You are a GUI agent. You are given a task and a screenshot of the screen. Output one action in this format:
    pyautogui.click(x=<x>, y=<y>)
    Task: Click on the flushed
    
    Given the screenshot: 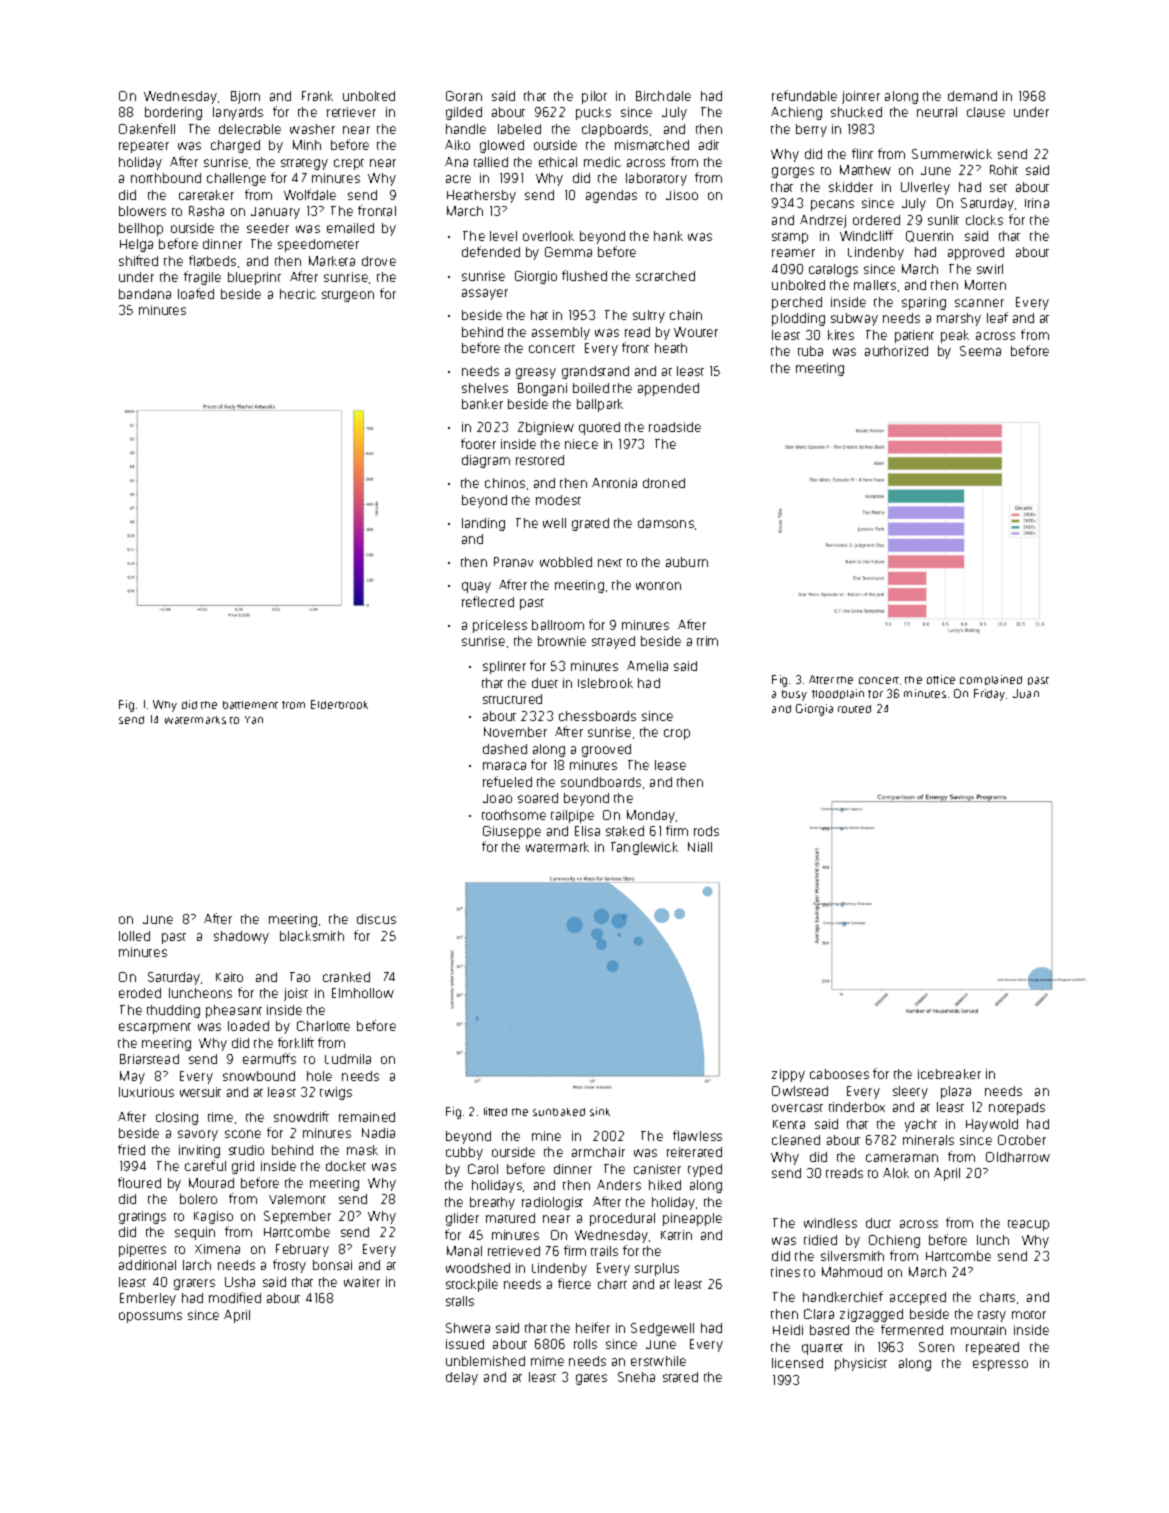 What is the action you would take?
    pyautogui.click(x=584, y=275)
